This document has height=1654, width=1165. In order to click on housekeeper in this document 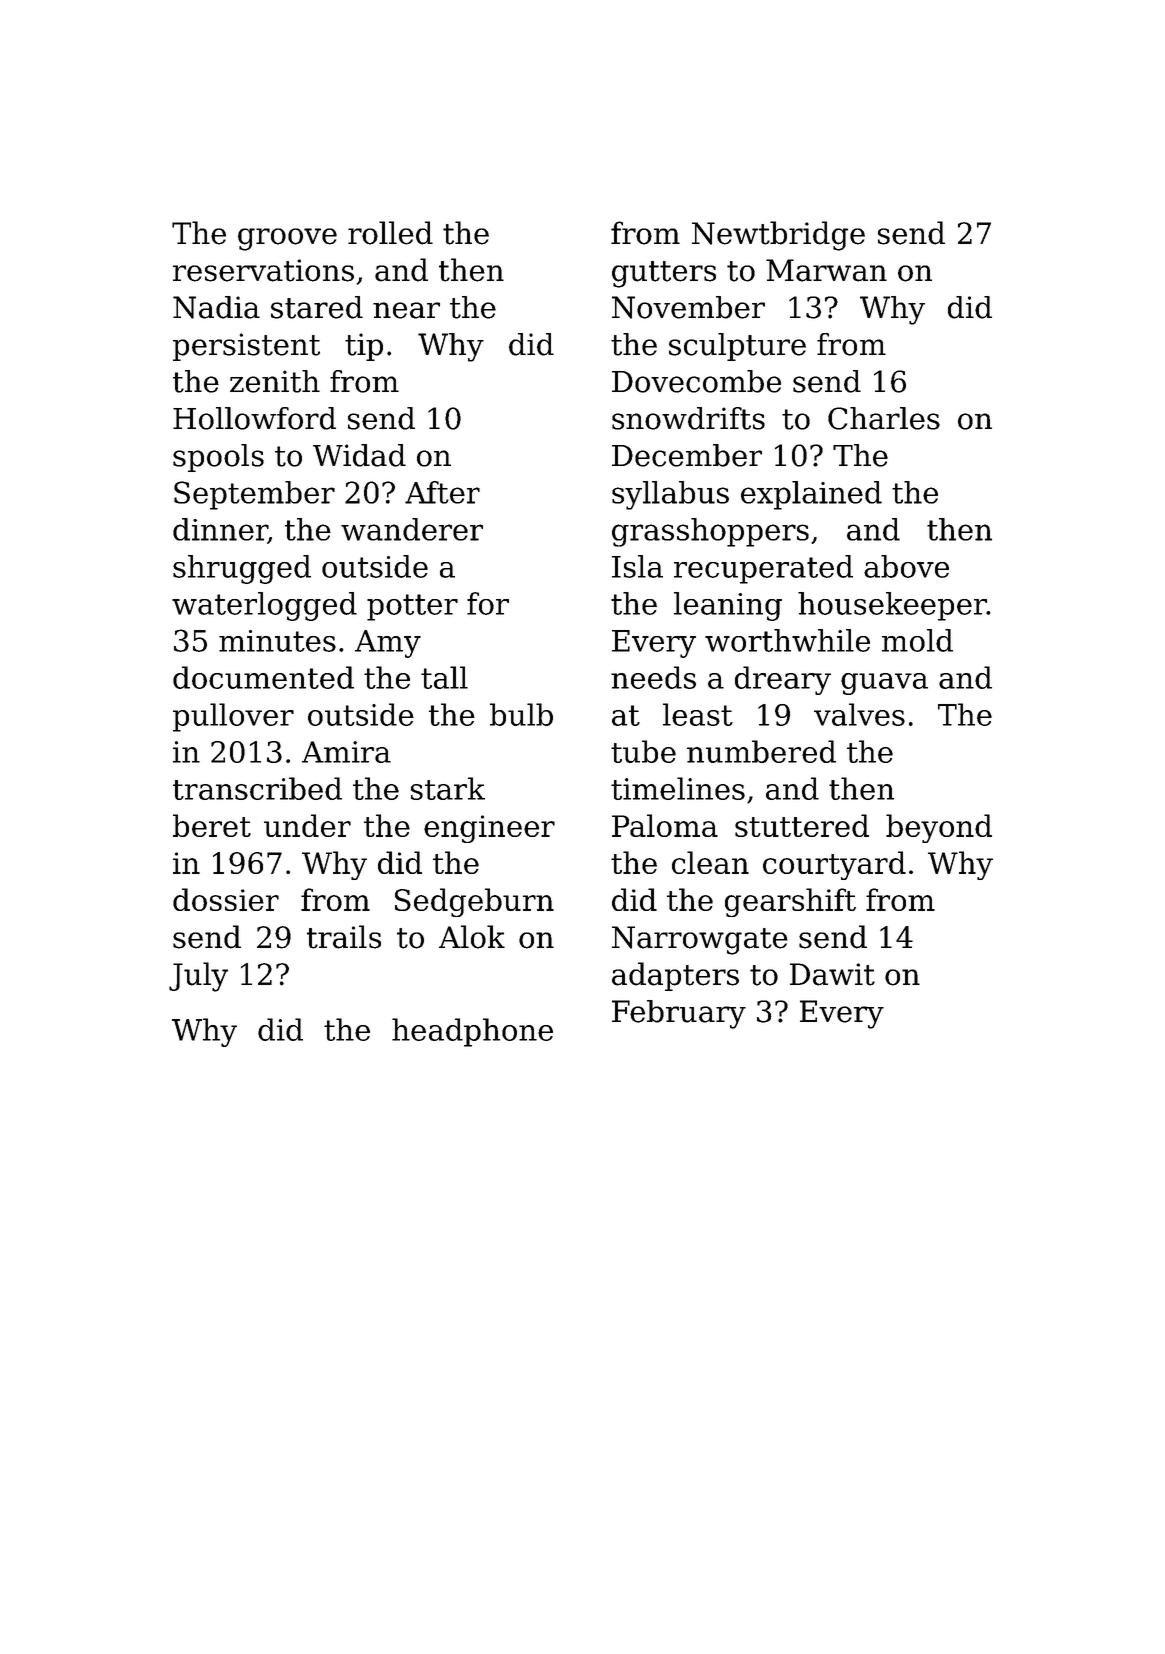, I will do `click(892, 606)`.
